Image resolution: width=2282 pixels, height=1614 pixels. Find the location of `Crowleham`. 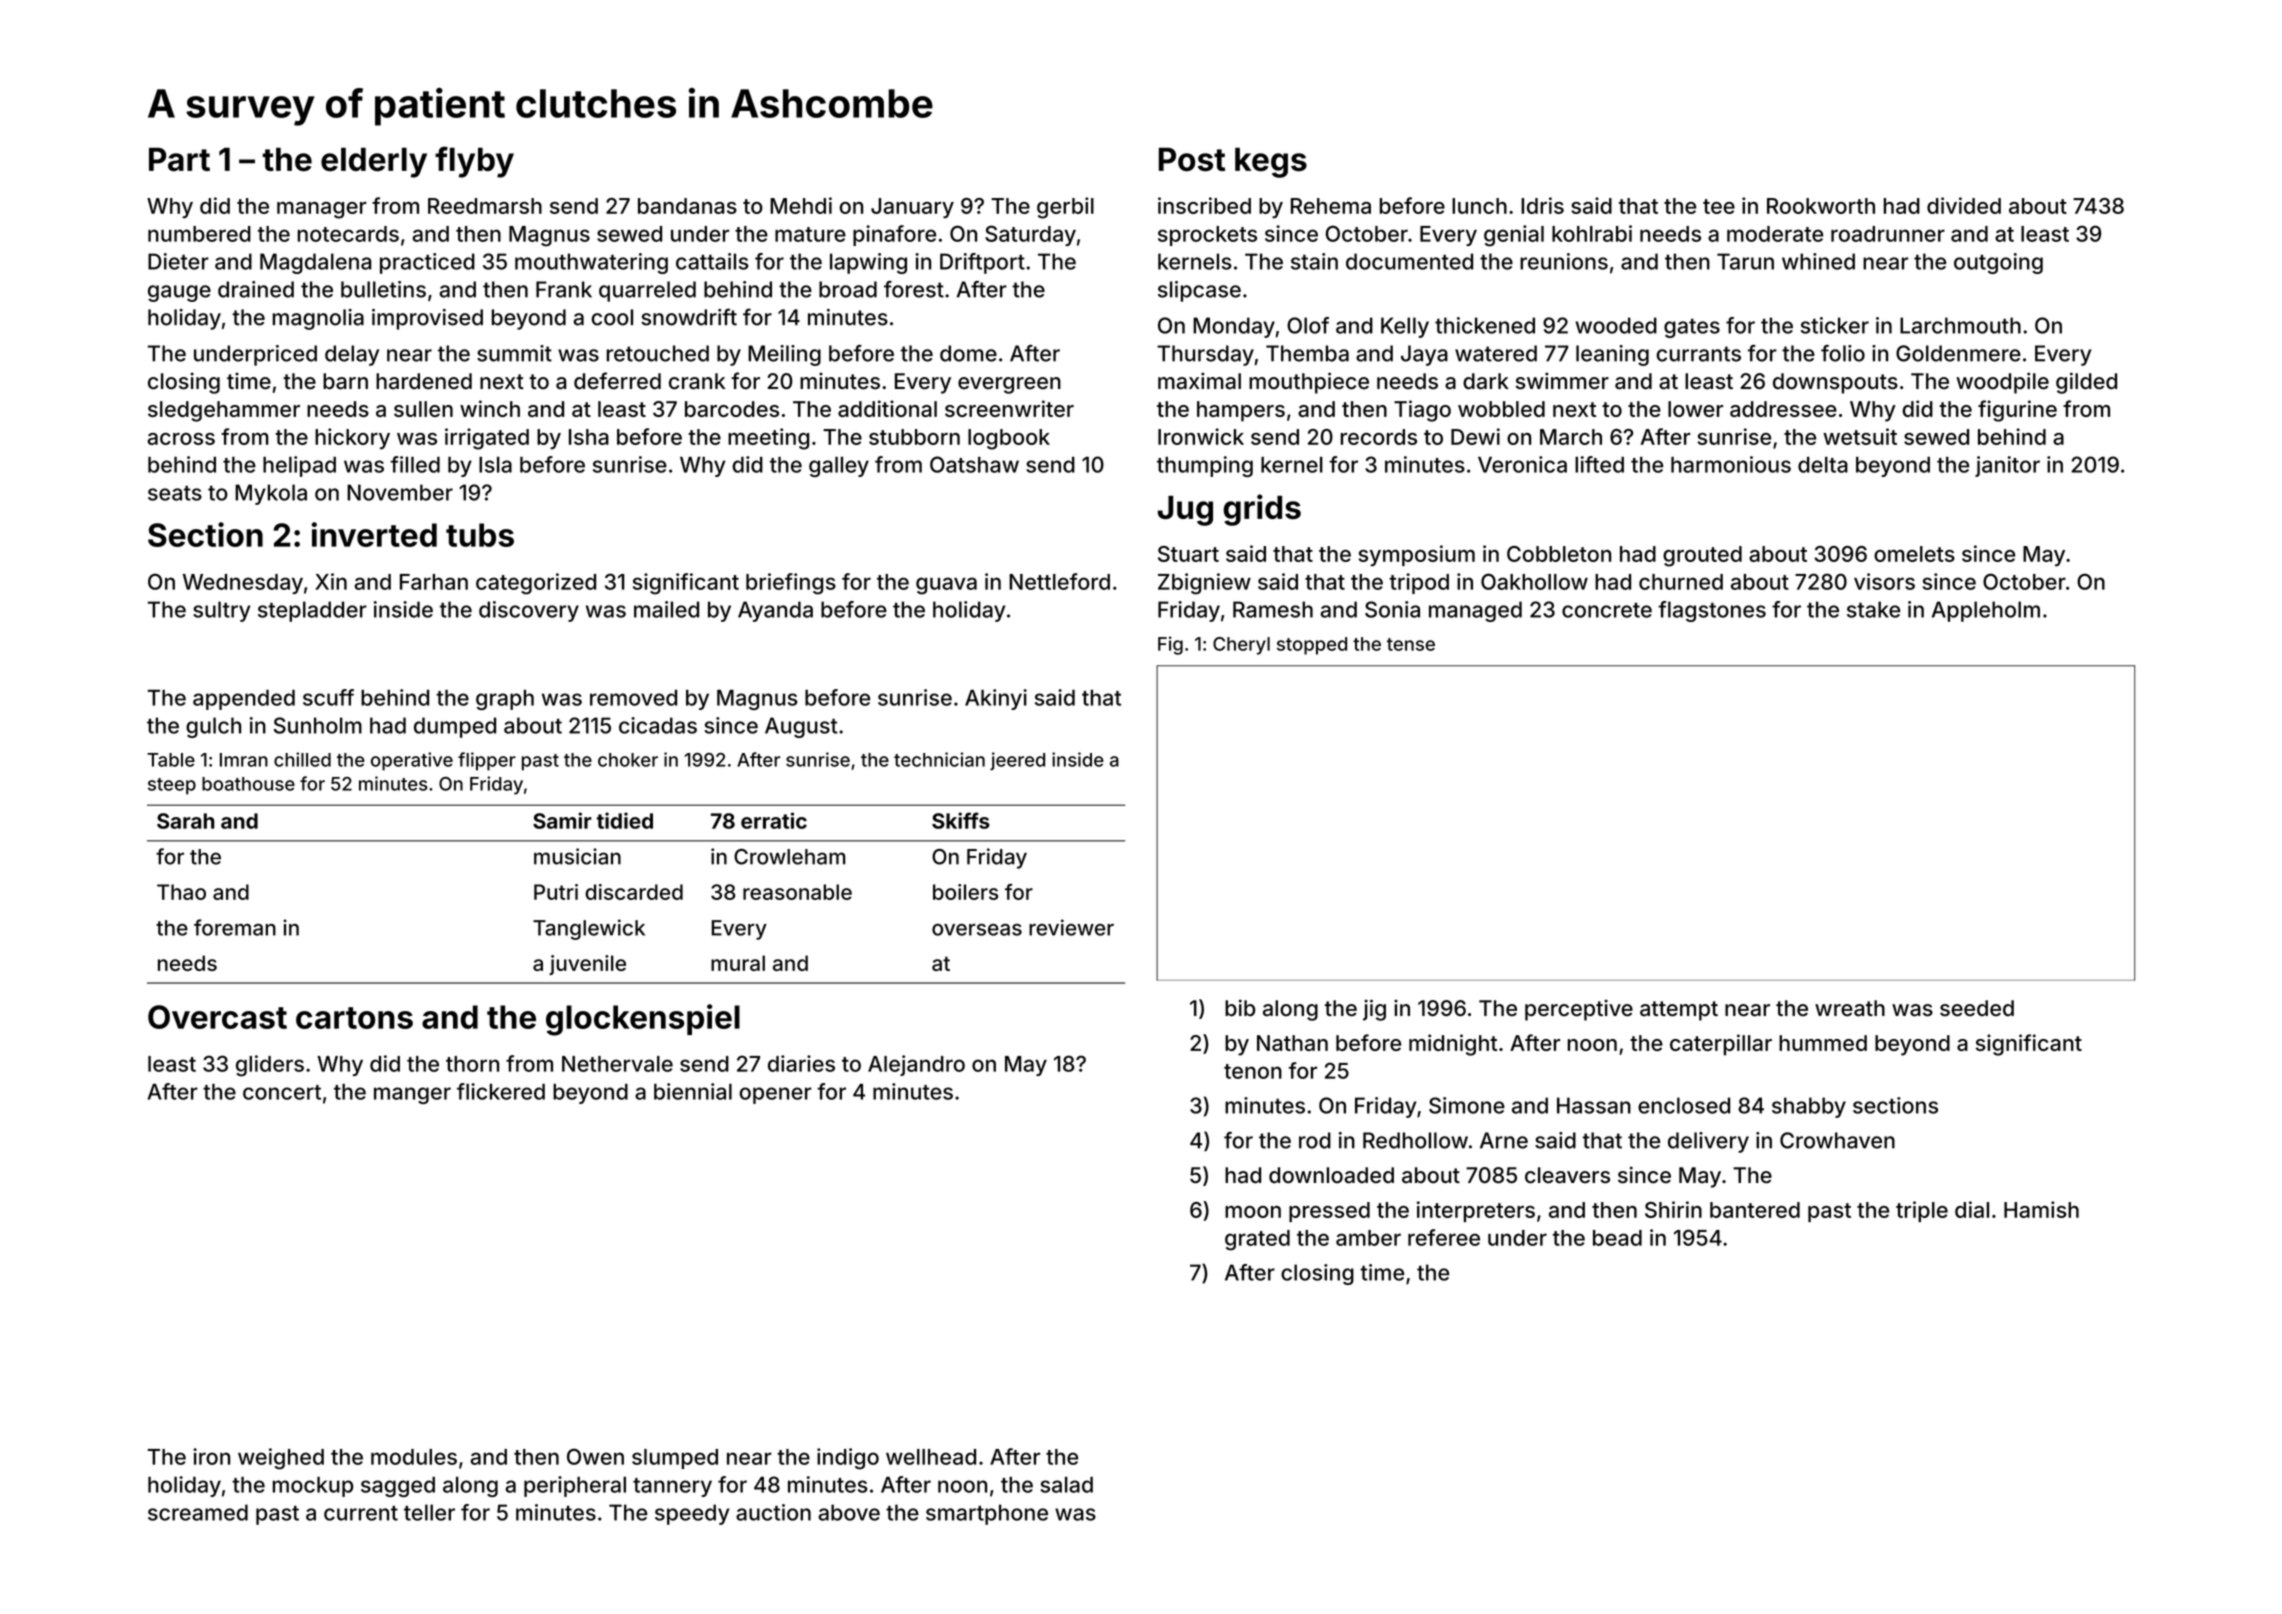

Crowleham is located at coordinates (789, 857).
